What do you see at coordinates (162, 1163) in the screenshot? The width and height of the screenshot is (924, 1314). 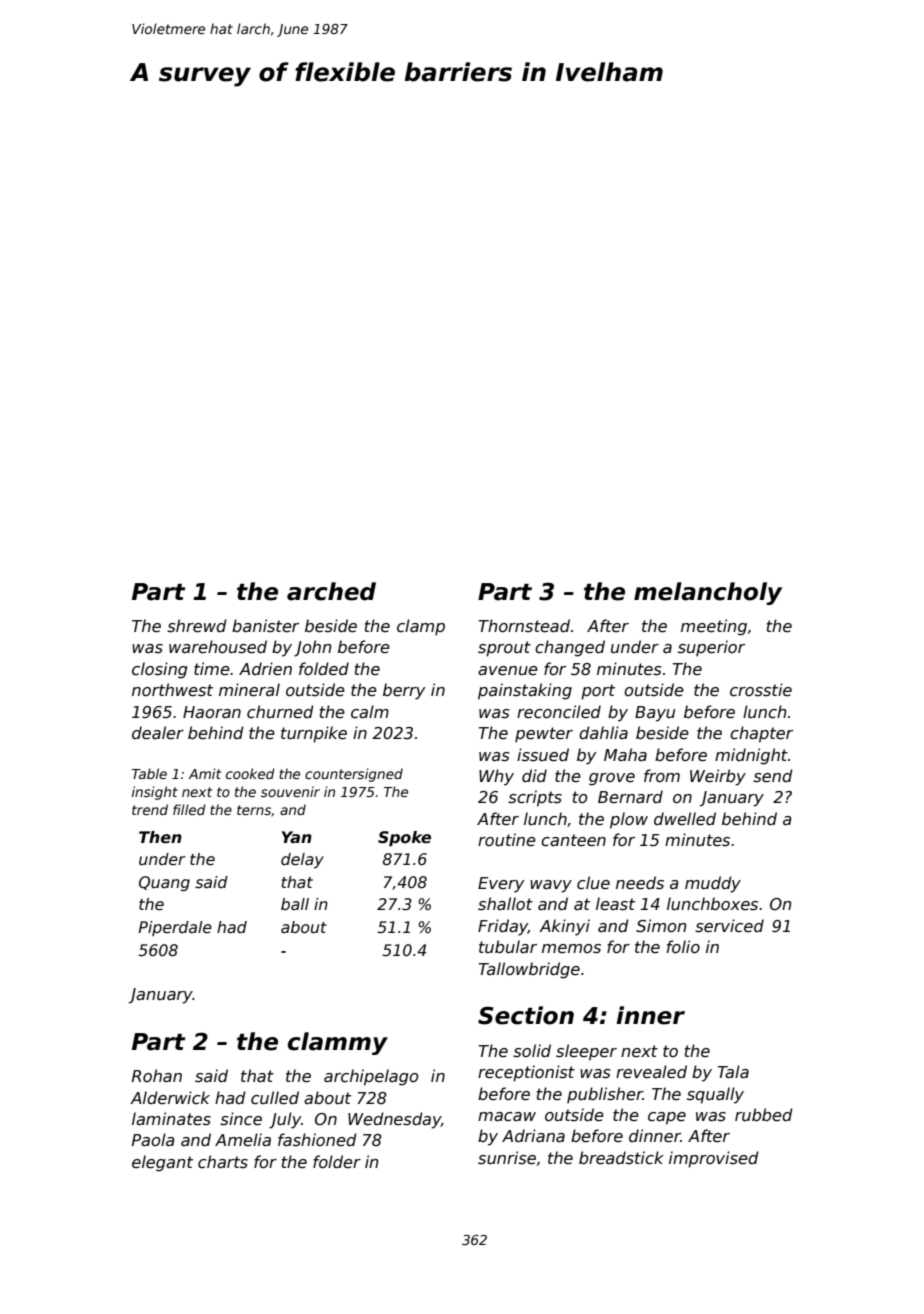 I see `elegant` at bounding box center [162, 1163].
